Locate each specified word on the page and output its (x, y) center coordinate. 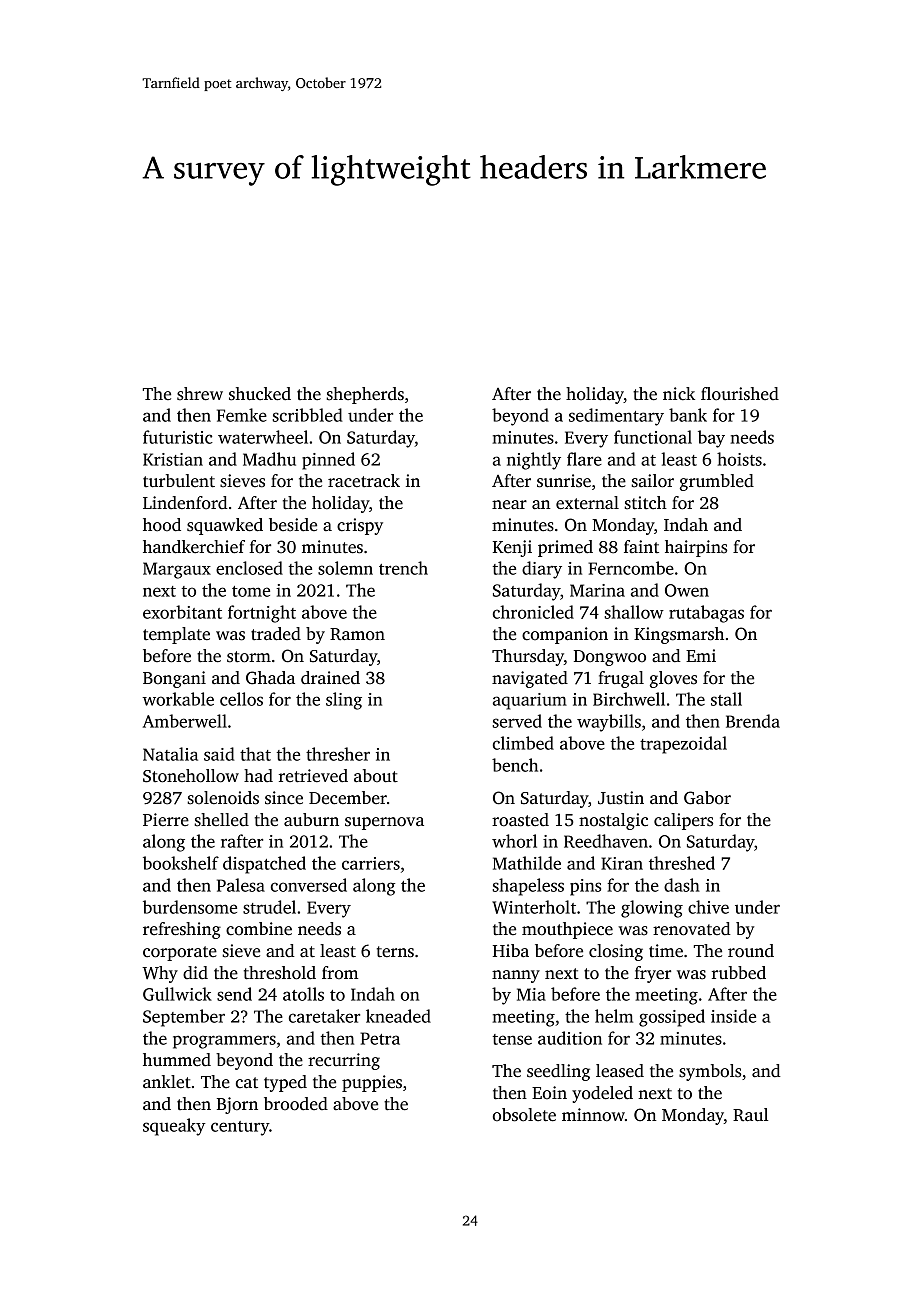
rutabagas (706, 614)
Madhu (269, 459)
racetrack (364, 481)
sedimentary (616, 417)
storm (249, 657)
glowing (652, 909)
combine (259, 929)
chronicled (533, 612)
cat (247, 1083)
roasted (520, 820)
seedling (558, 1072)
